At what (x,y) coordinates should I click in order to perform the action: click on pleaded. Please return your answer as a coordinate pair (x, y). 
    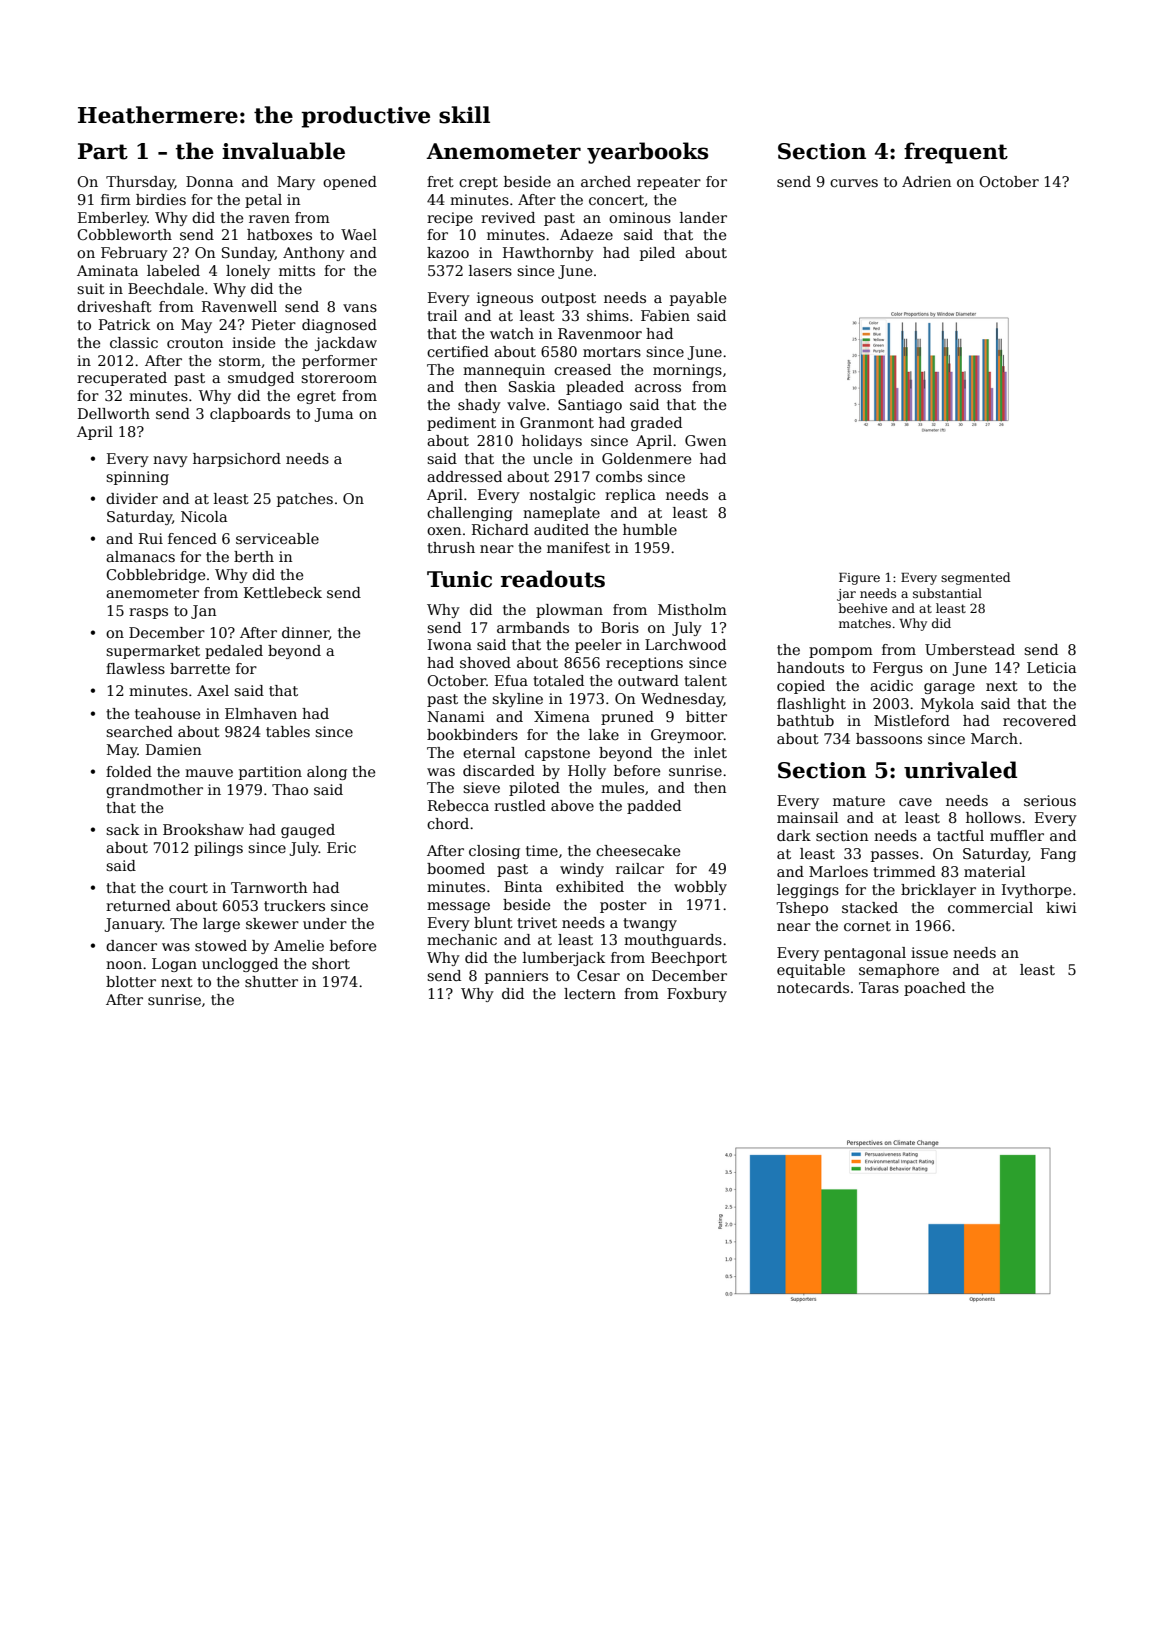
    Looking at the image, I should click on (595, 388).
